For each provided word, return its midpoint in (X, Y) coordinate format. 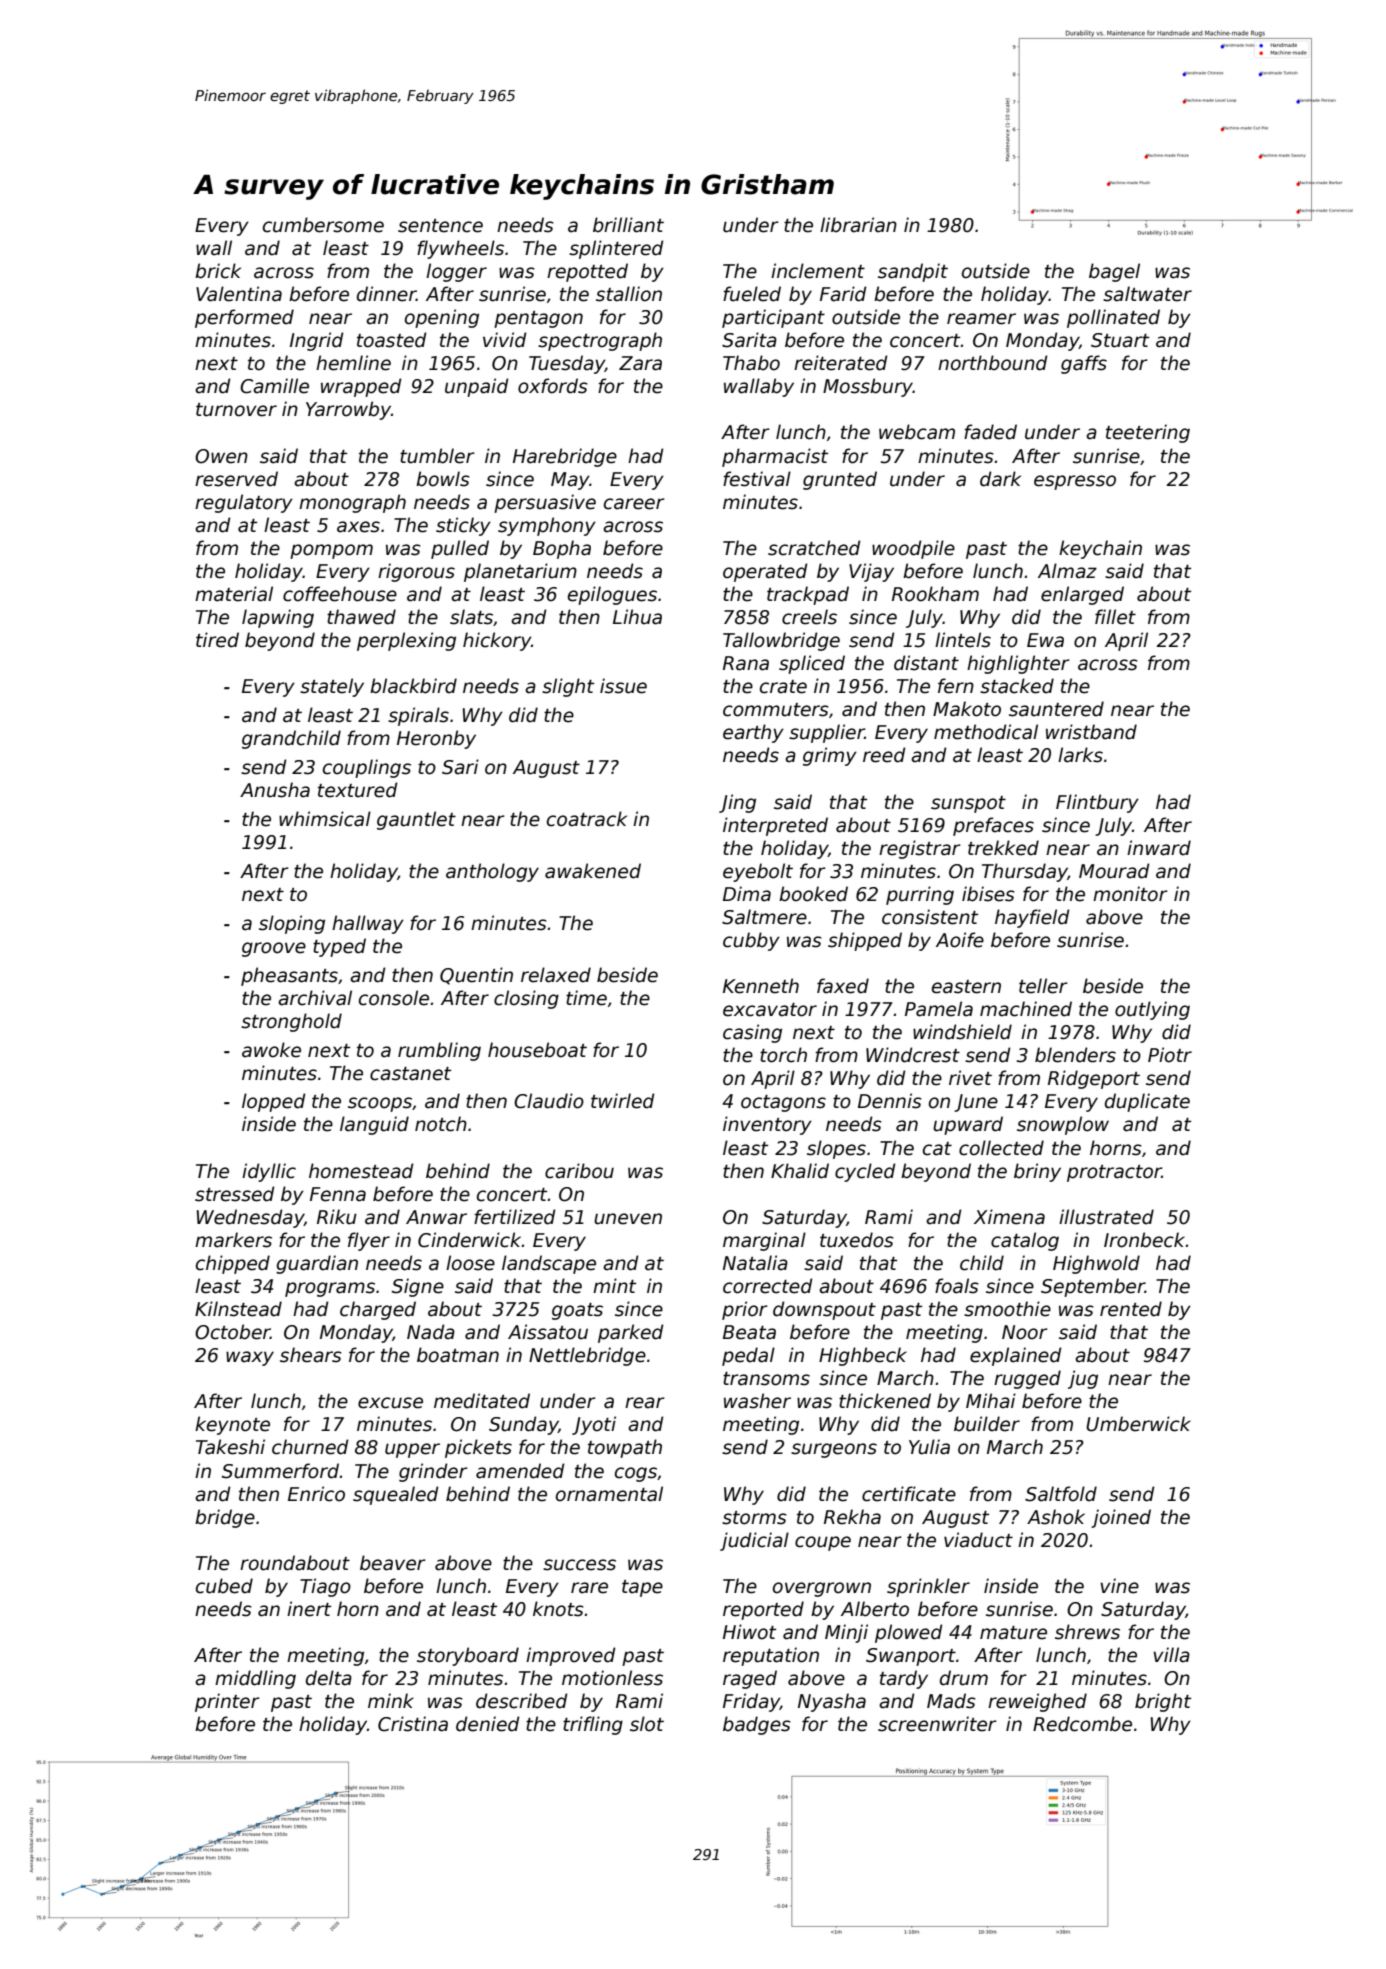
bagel (1114, 272)
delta (329, 1678)
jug (1083, 1379)
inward (1159, 848)
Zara (640, 363)
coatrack (587, 819)
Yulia (929, 1447)
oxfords (553, 386)
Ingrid (317, 341)
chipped (233, 1264)
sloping (292, 924)
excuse (390, 1403)
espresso (1075, 482)
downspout (824, 1310)
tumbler (437, 456)
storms (754, 1518)
